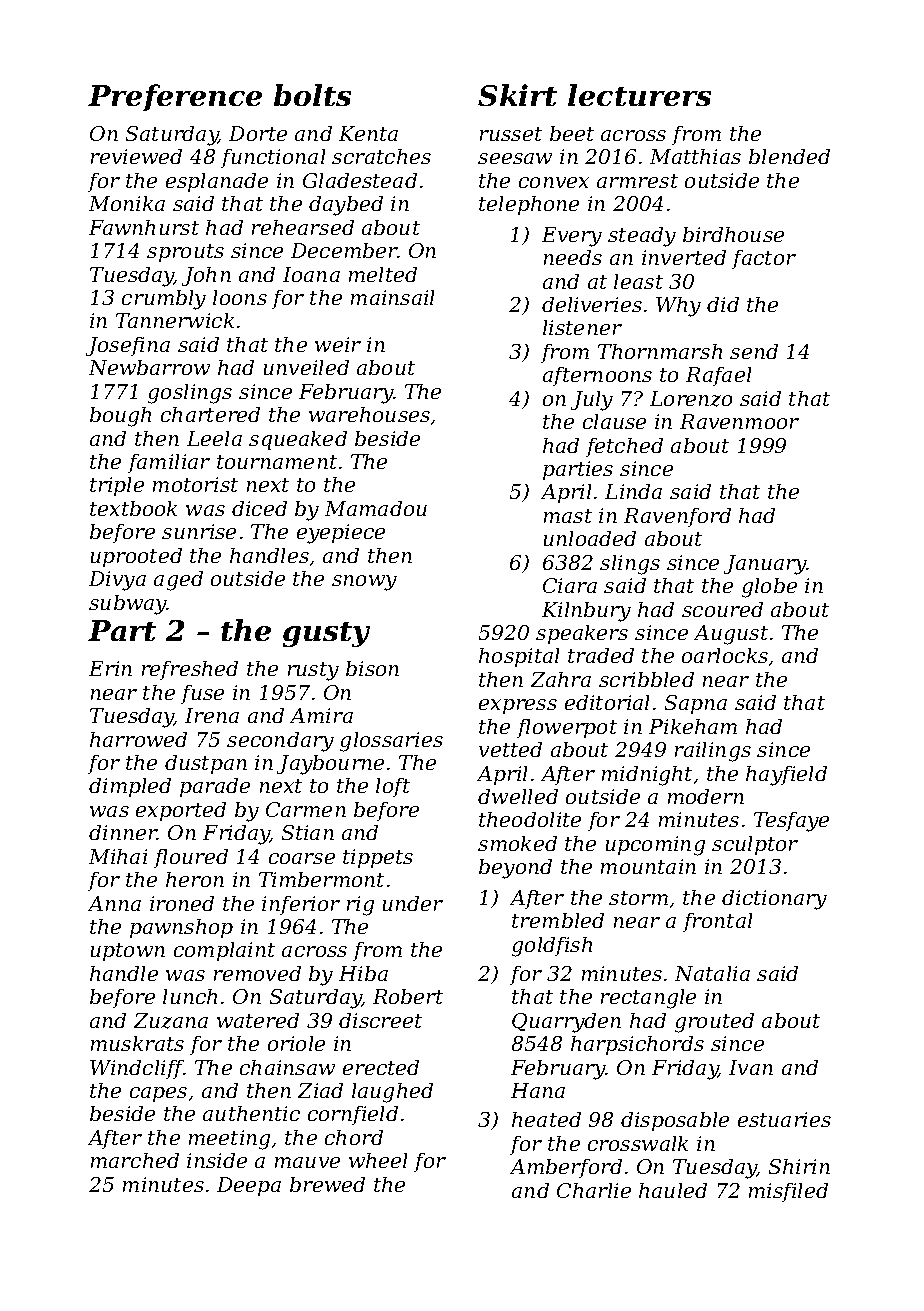 The image size is (924, 1311). I want to click on mainsail, so click(392, 297).
